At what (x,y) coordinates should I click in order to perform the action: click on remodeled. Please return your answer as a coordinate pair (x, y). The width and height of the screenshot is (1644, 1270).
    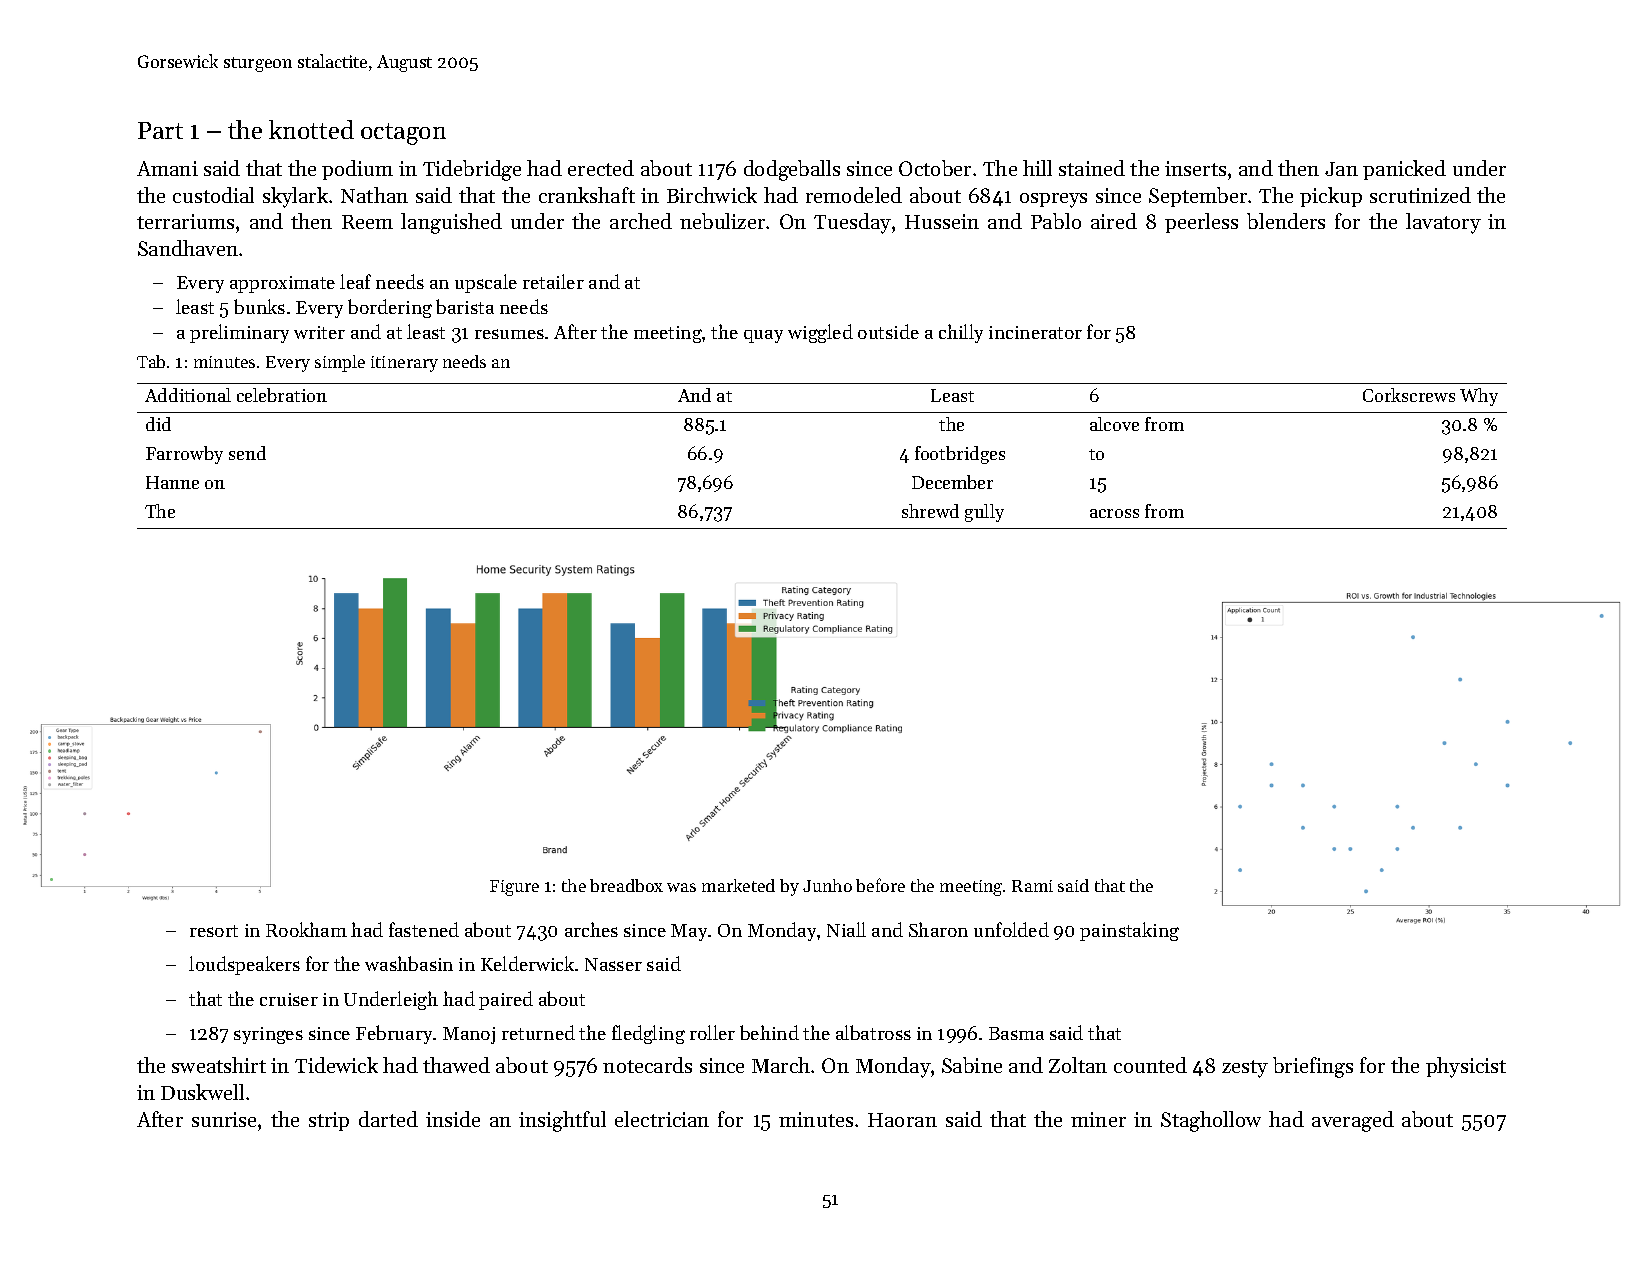
    Looking at the image, I should click on (854, 195).
